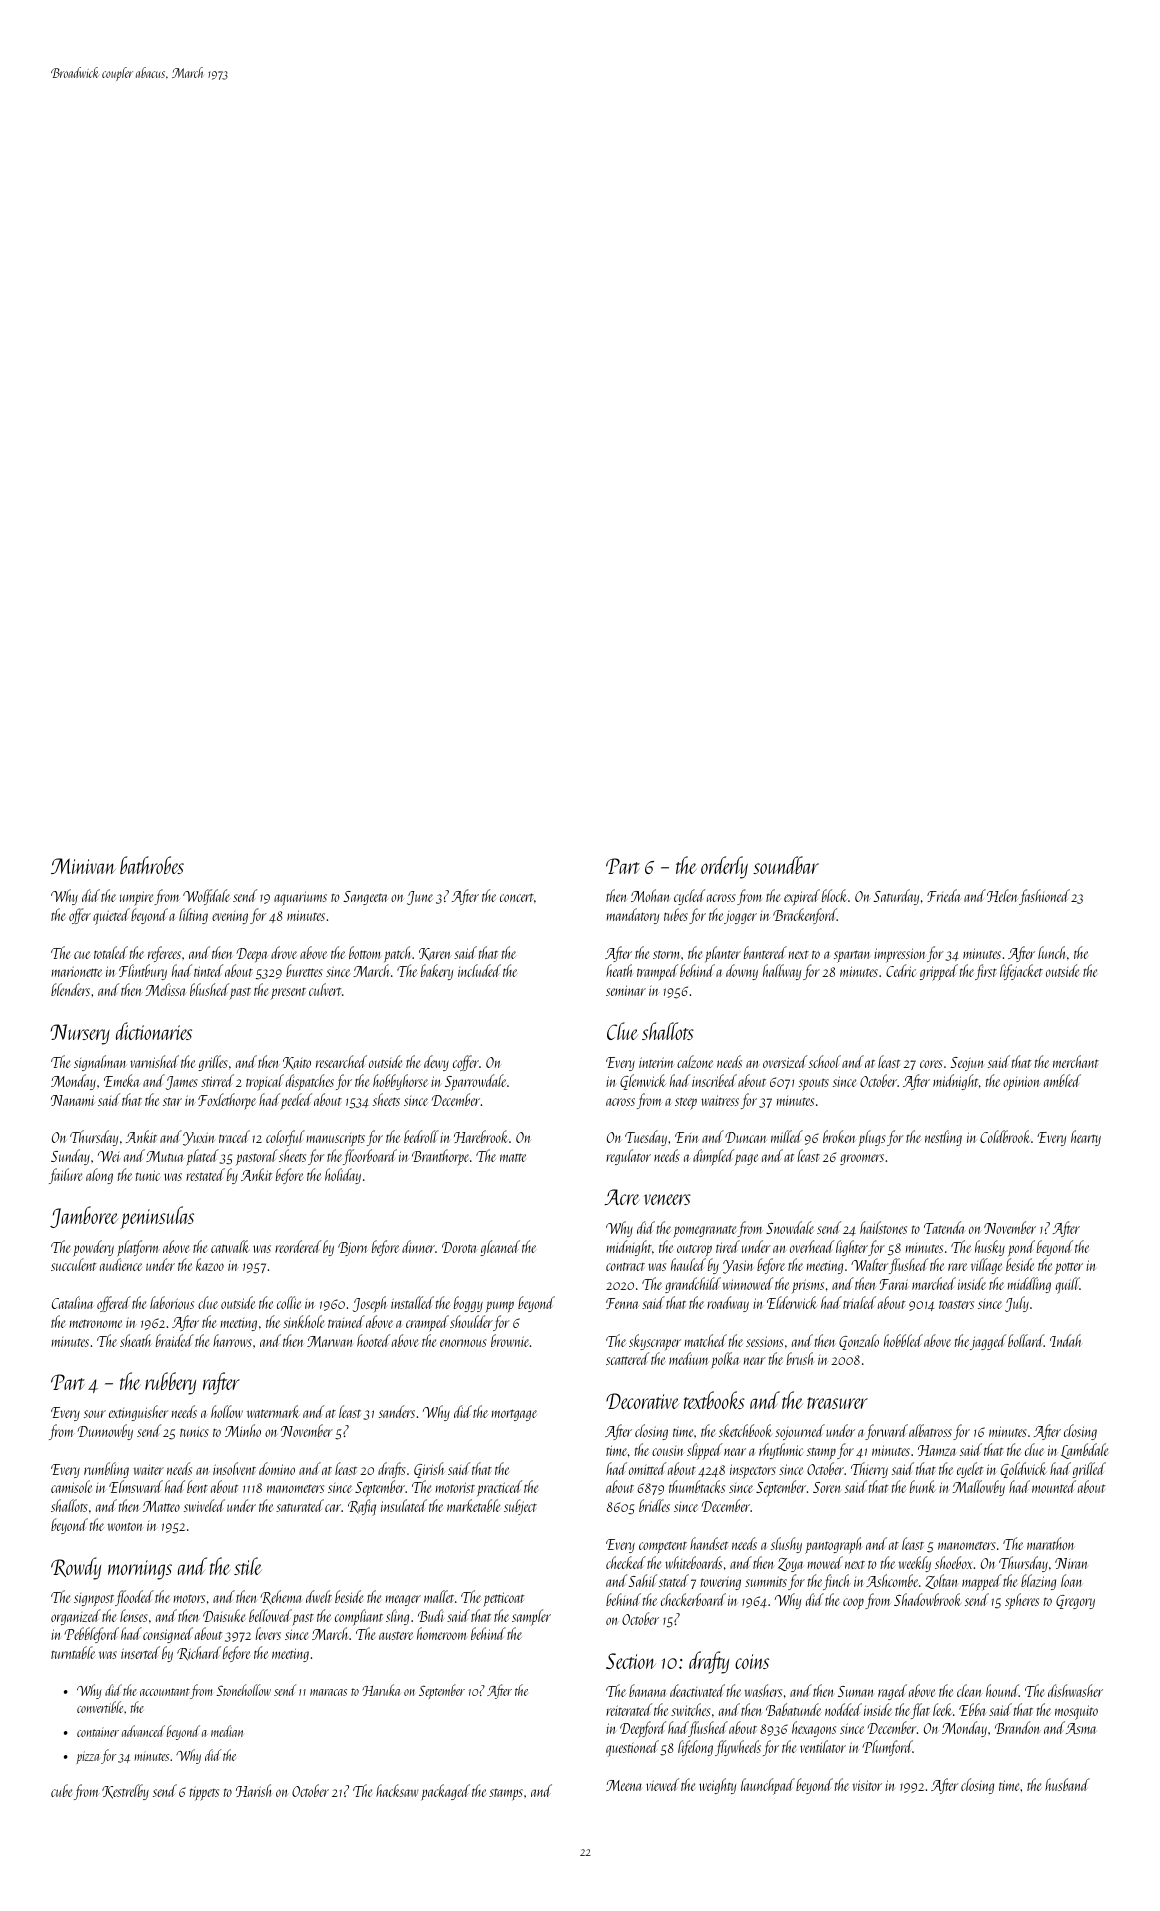 The width and height of the screenshot is (1160, 1911). What do you see at coordinates (125, 1792) in the screenshot?
I see `Kestrelby` at bounding box center [125, 1792].
